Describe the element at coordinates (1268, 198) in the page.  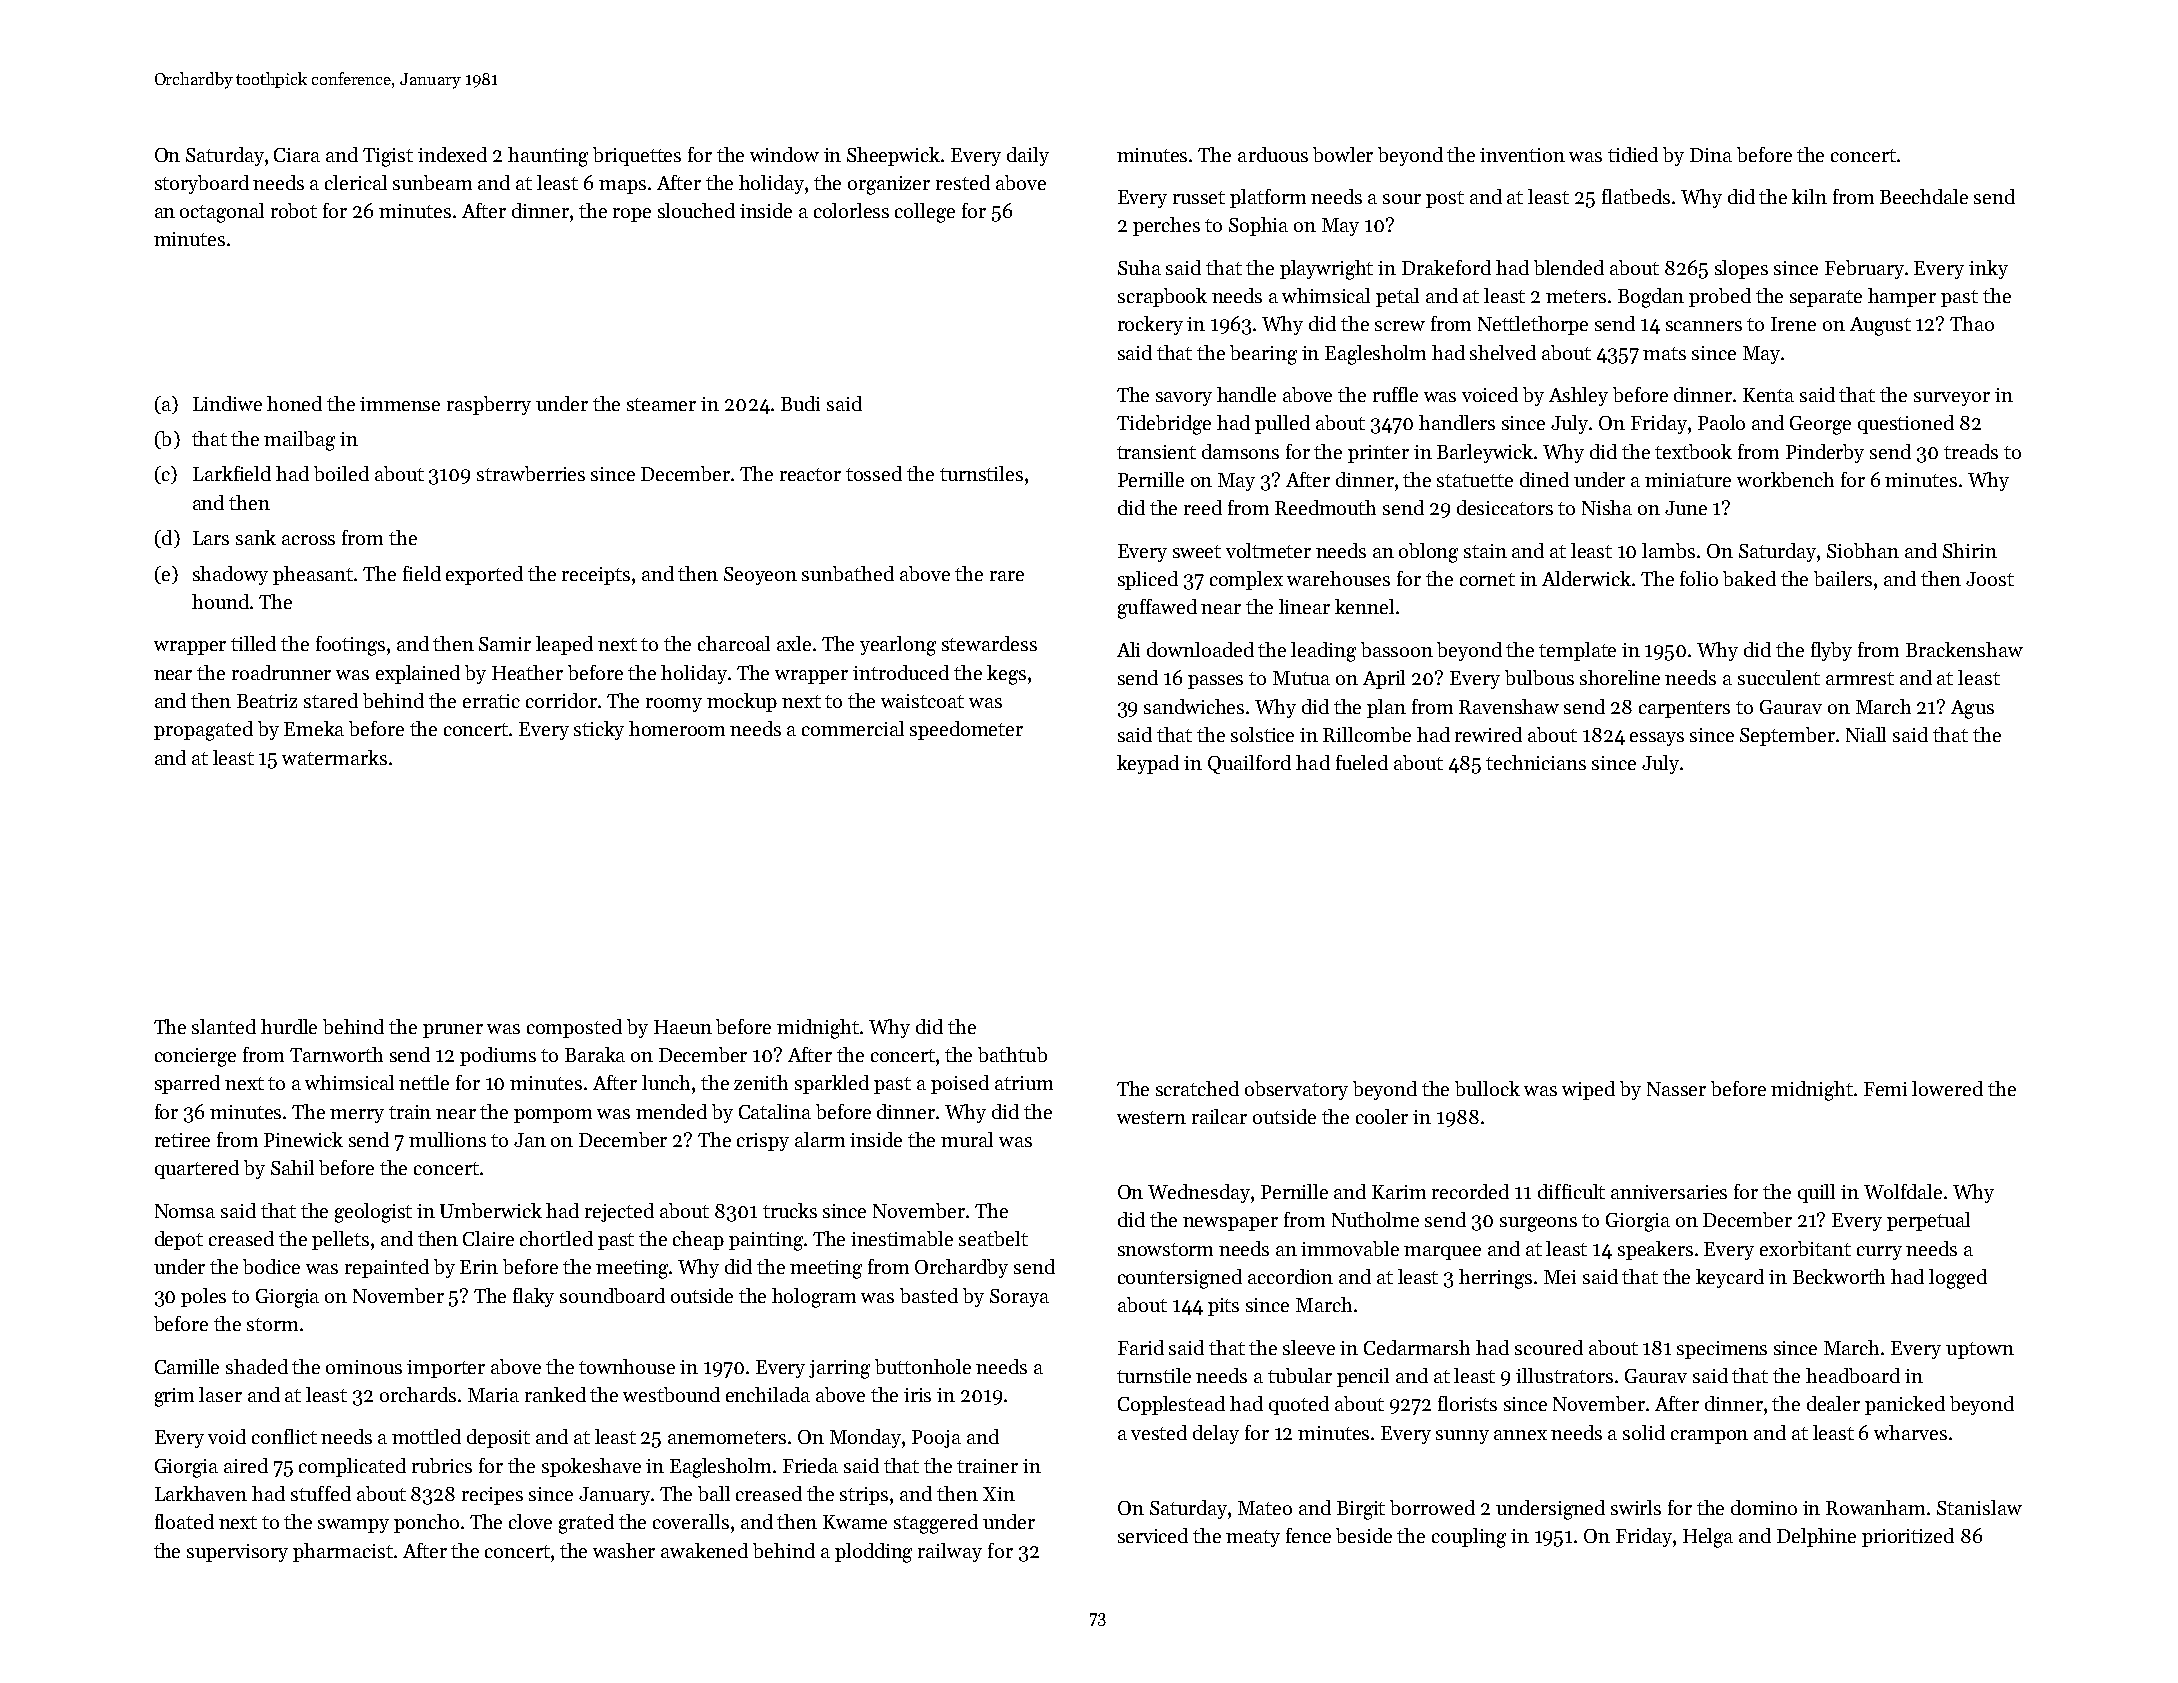
I see `platform` at that location.
